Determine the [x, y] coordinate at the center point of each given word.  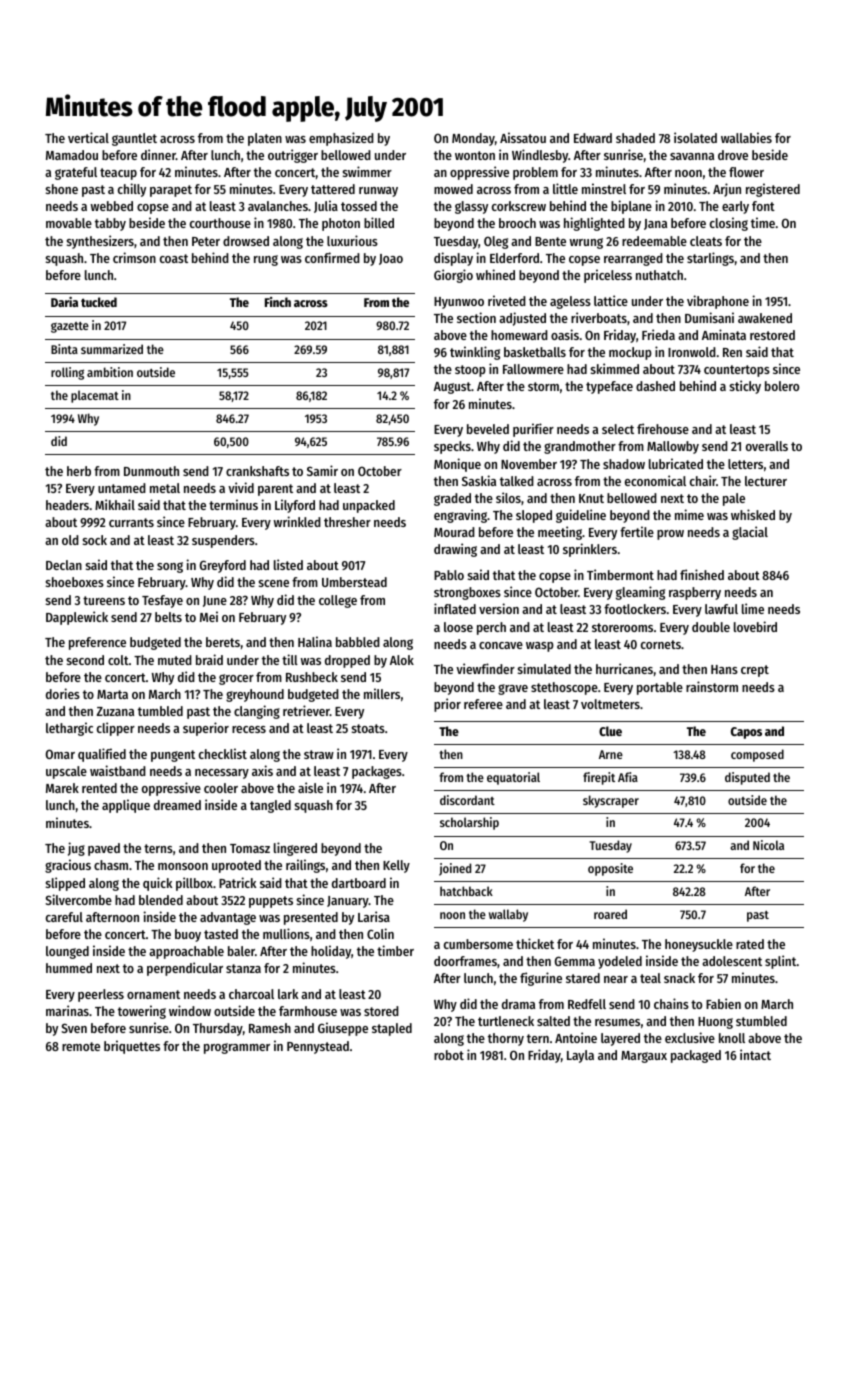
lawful [721, 609]
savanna [692, 156]
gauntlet [134, 139]
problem [535, 173]
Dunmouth [151, 471]
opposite [610, 869]
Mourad [454, 532]
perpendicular [185, 969]
